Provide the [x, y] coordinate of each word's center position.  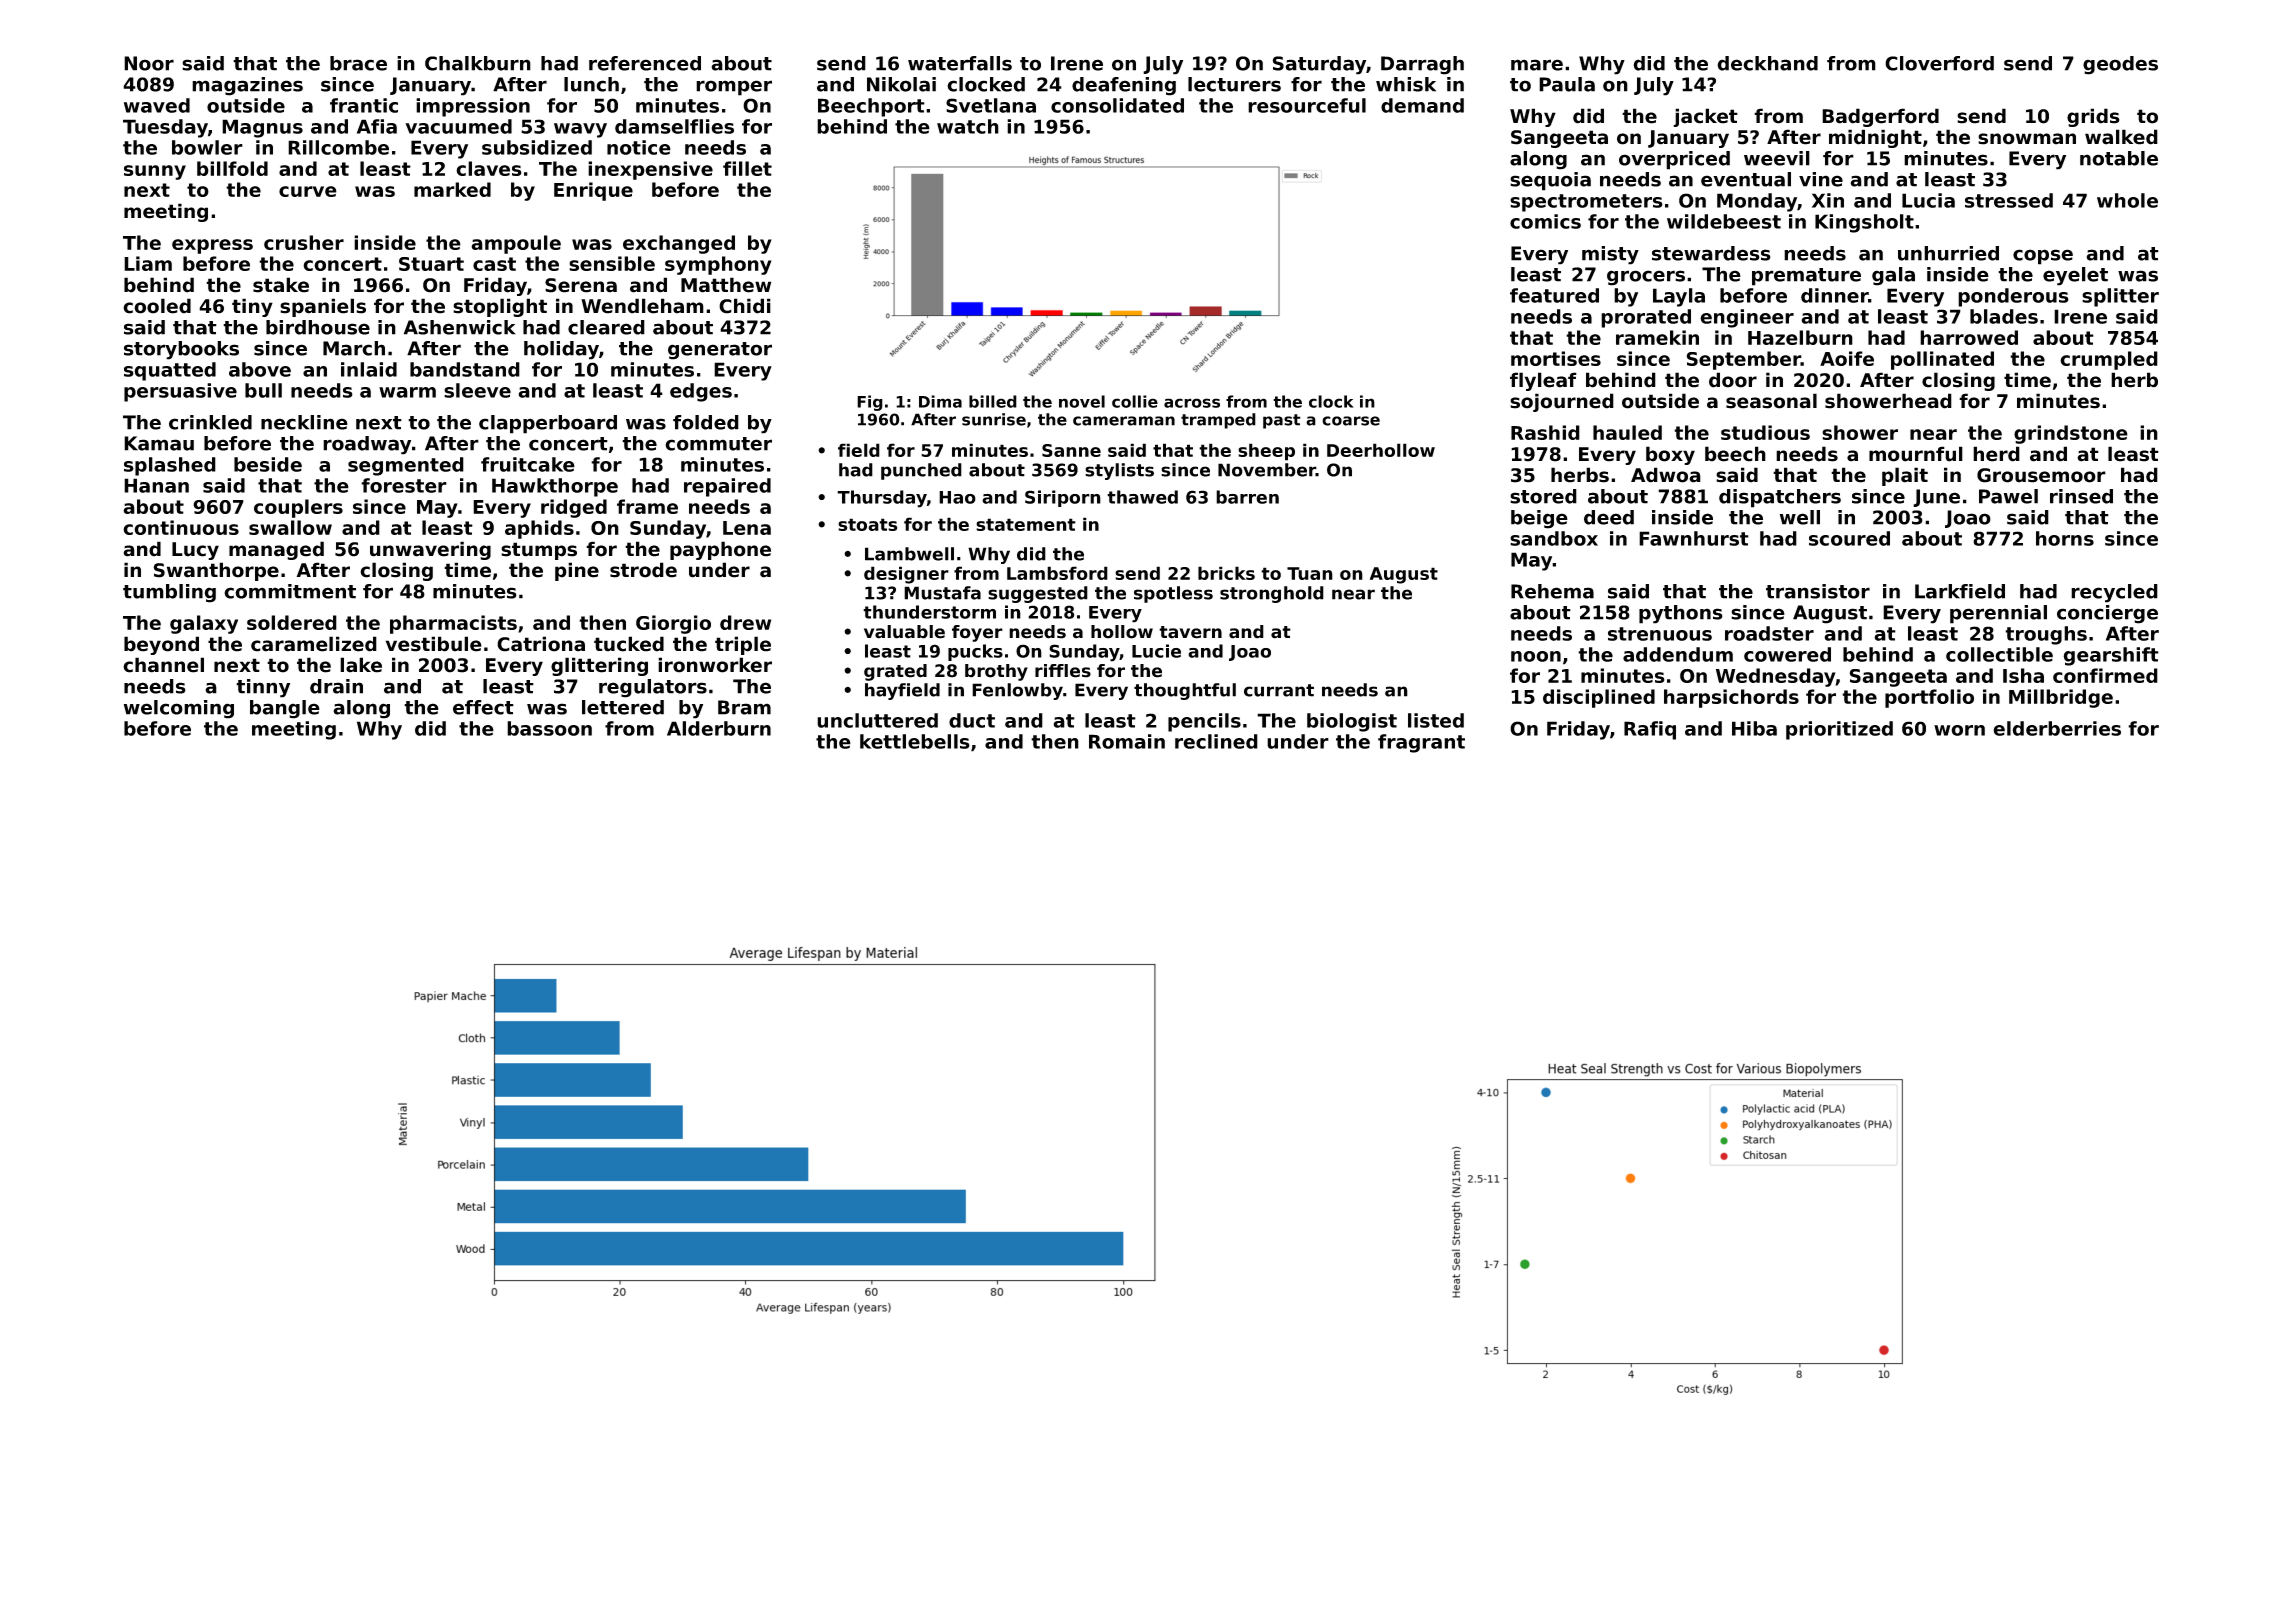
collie [1135, 401]
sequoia [1550, 181]
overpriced [1674, 160]
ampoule [516, 244]
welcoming [179, 709]
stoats [867, 524]
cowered [1787, 654]
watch [968, 126]
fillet [747, 168]
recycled [2114, 593]
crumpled [2109, 360]
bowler [207, 147]
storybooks [181, 350]
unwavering [430, 550]
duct [972, 720]
